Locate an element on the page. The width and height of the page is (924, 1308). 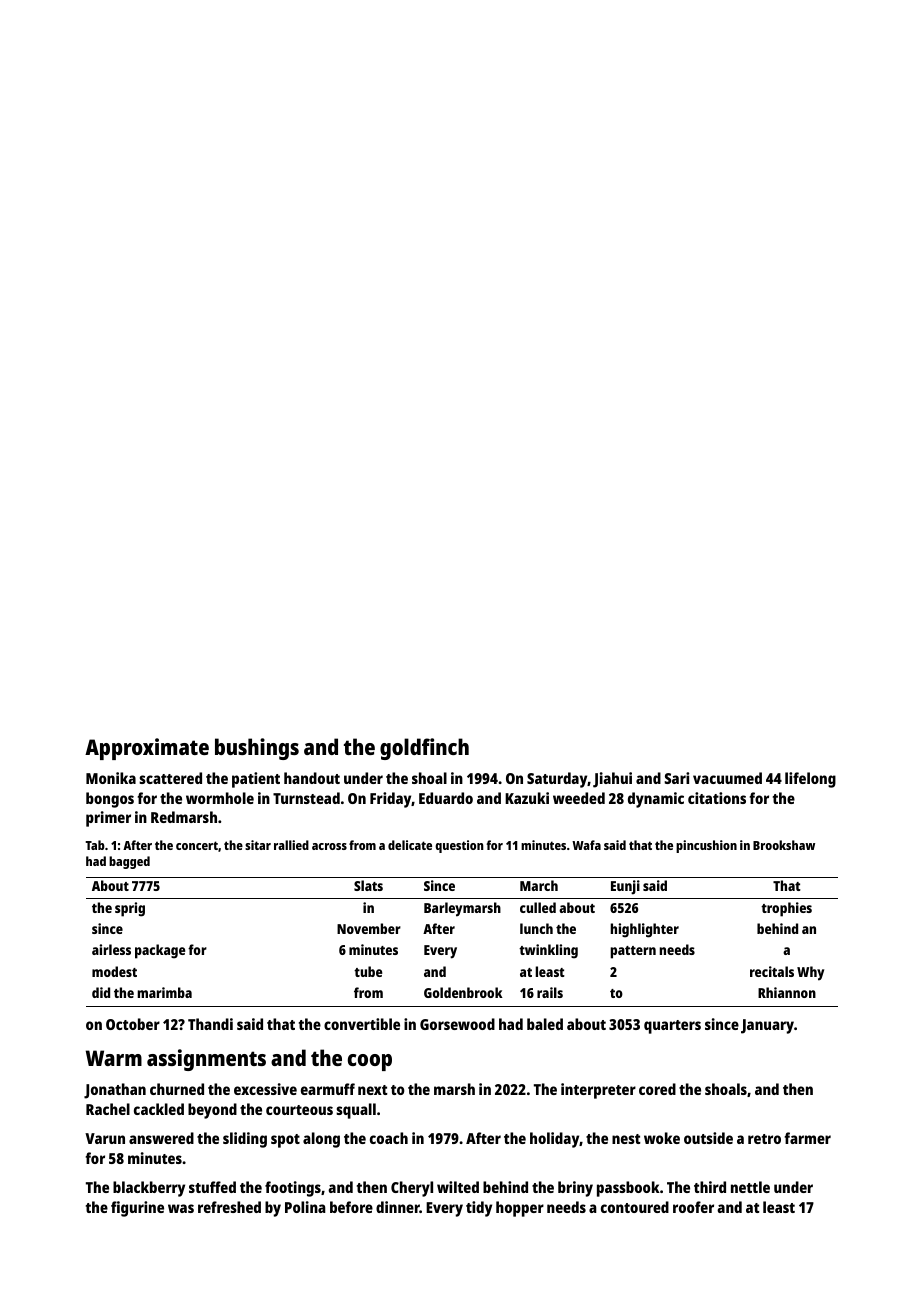
delicate is located at coordinates (410, 845).
